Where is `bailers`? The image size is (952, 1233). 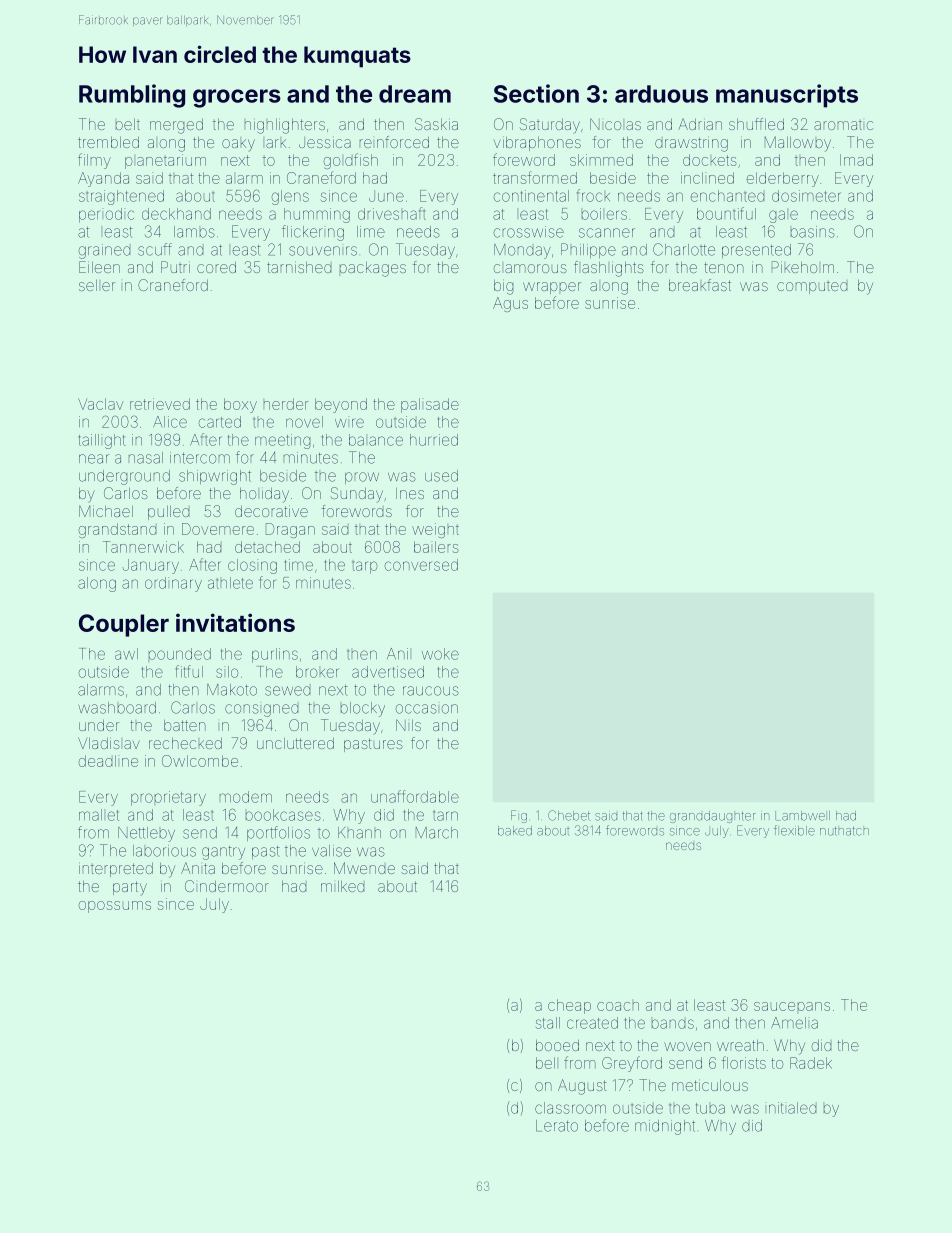 bailers is located at coordinates (436, 547).
